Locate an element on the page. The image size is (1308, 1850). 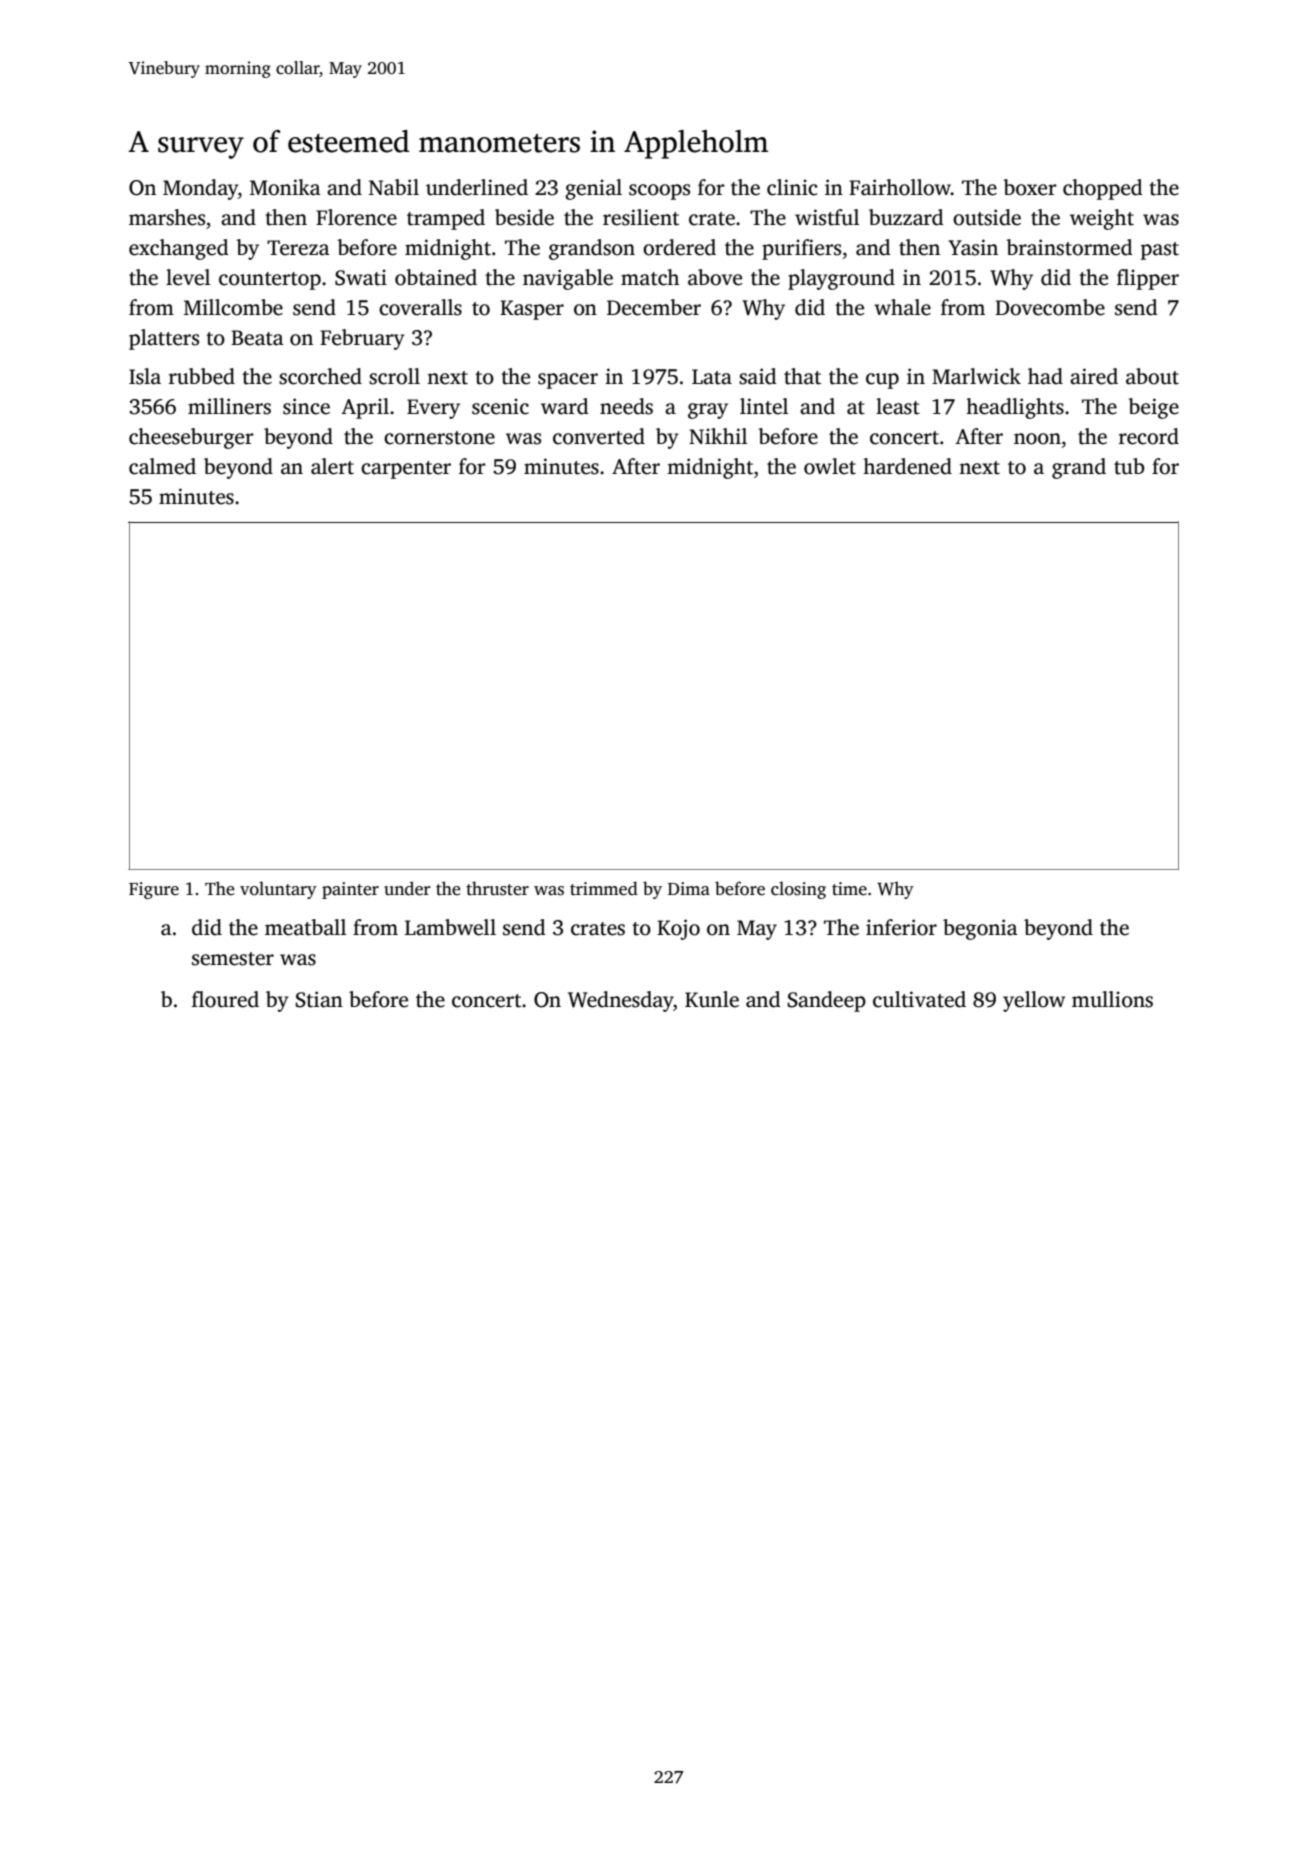
Monday is located at coordinates (200, 189).
